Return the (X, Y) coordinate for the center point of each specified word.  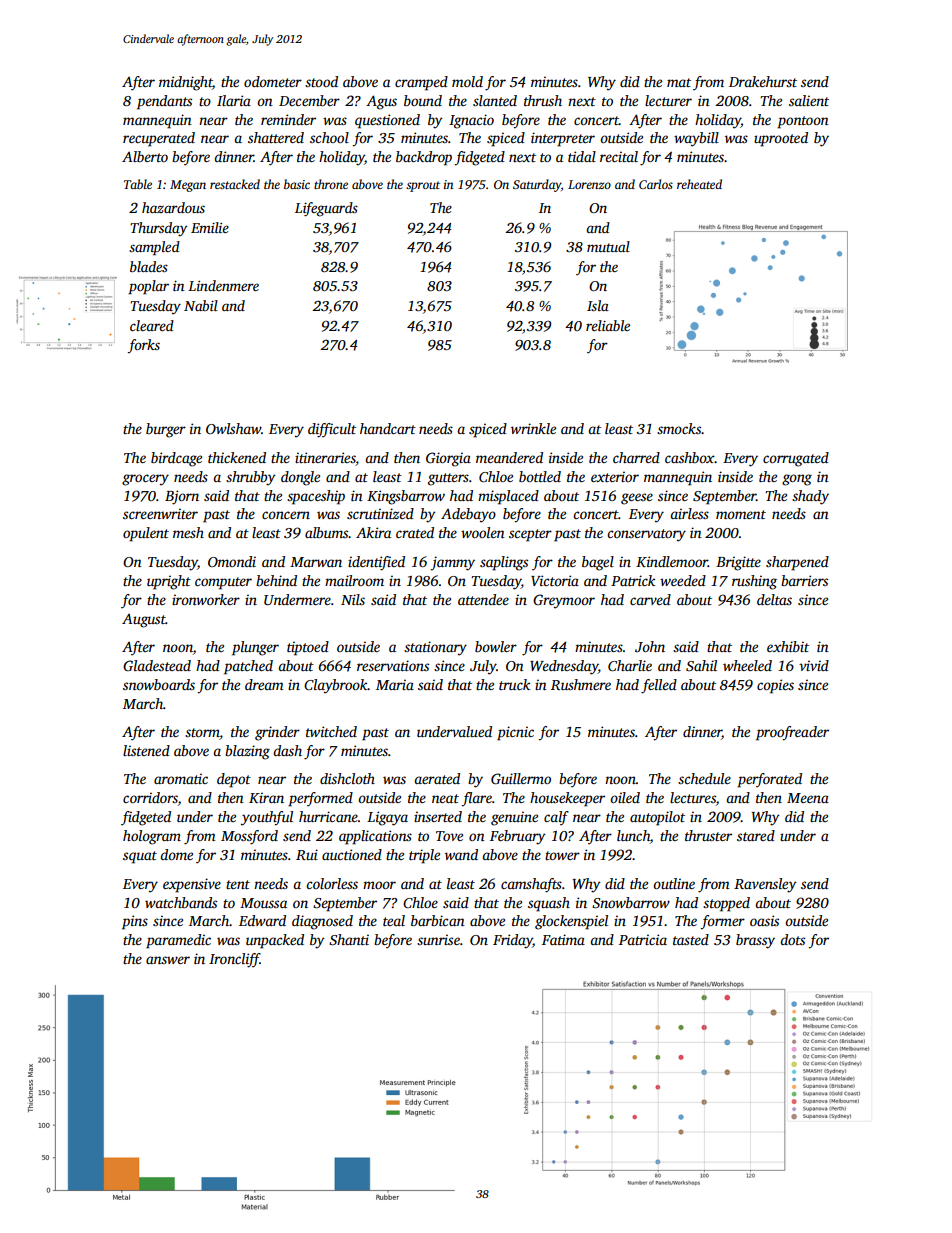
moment (741, 514)
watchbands (181, 902)
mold (467, 81)
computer (223, 583)
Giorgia (448, 459)
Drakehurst (763, 81)
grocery (145, 480)
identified (376, 563)
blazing (247, 752)
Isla (598, 305)
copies (775, 686)
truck (514, 684)
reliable (608, 325)
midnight (185, 83)
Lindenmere (223, 285)
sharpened (797, 563)
